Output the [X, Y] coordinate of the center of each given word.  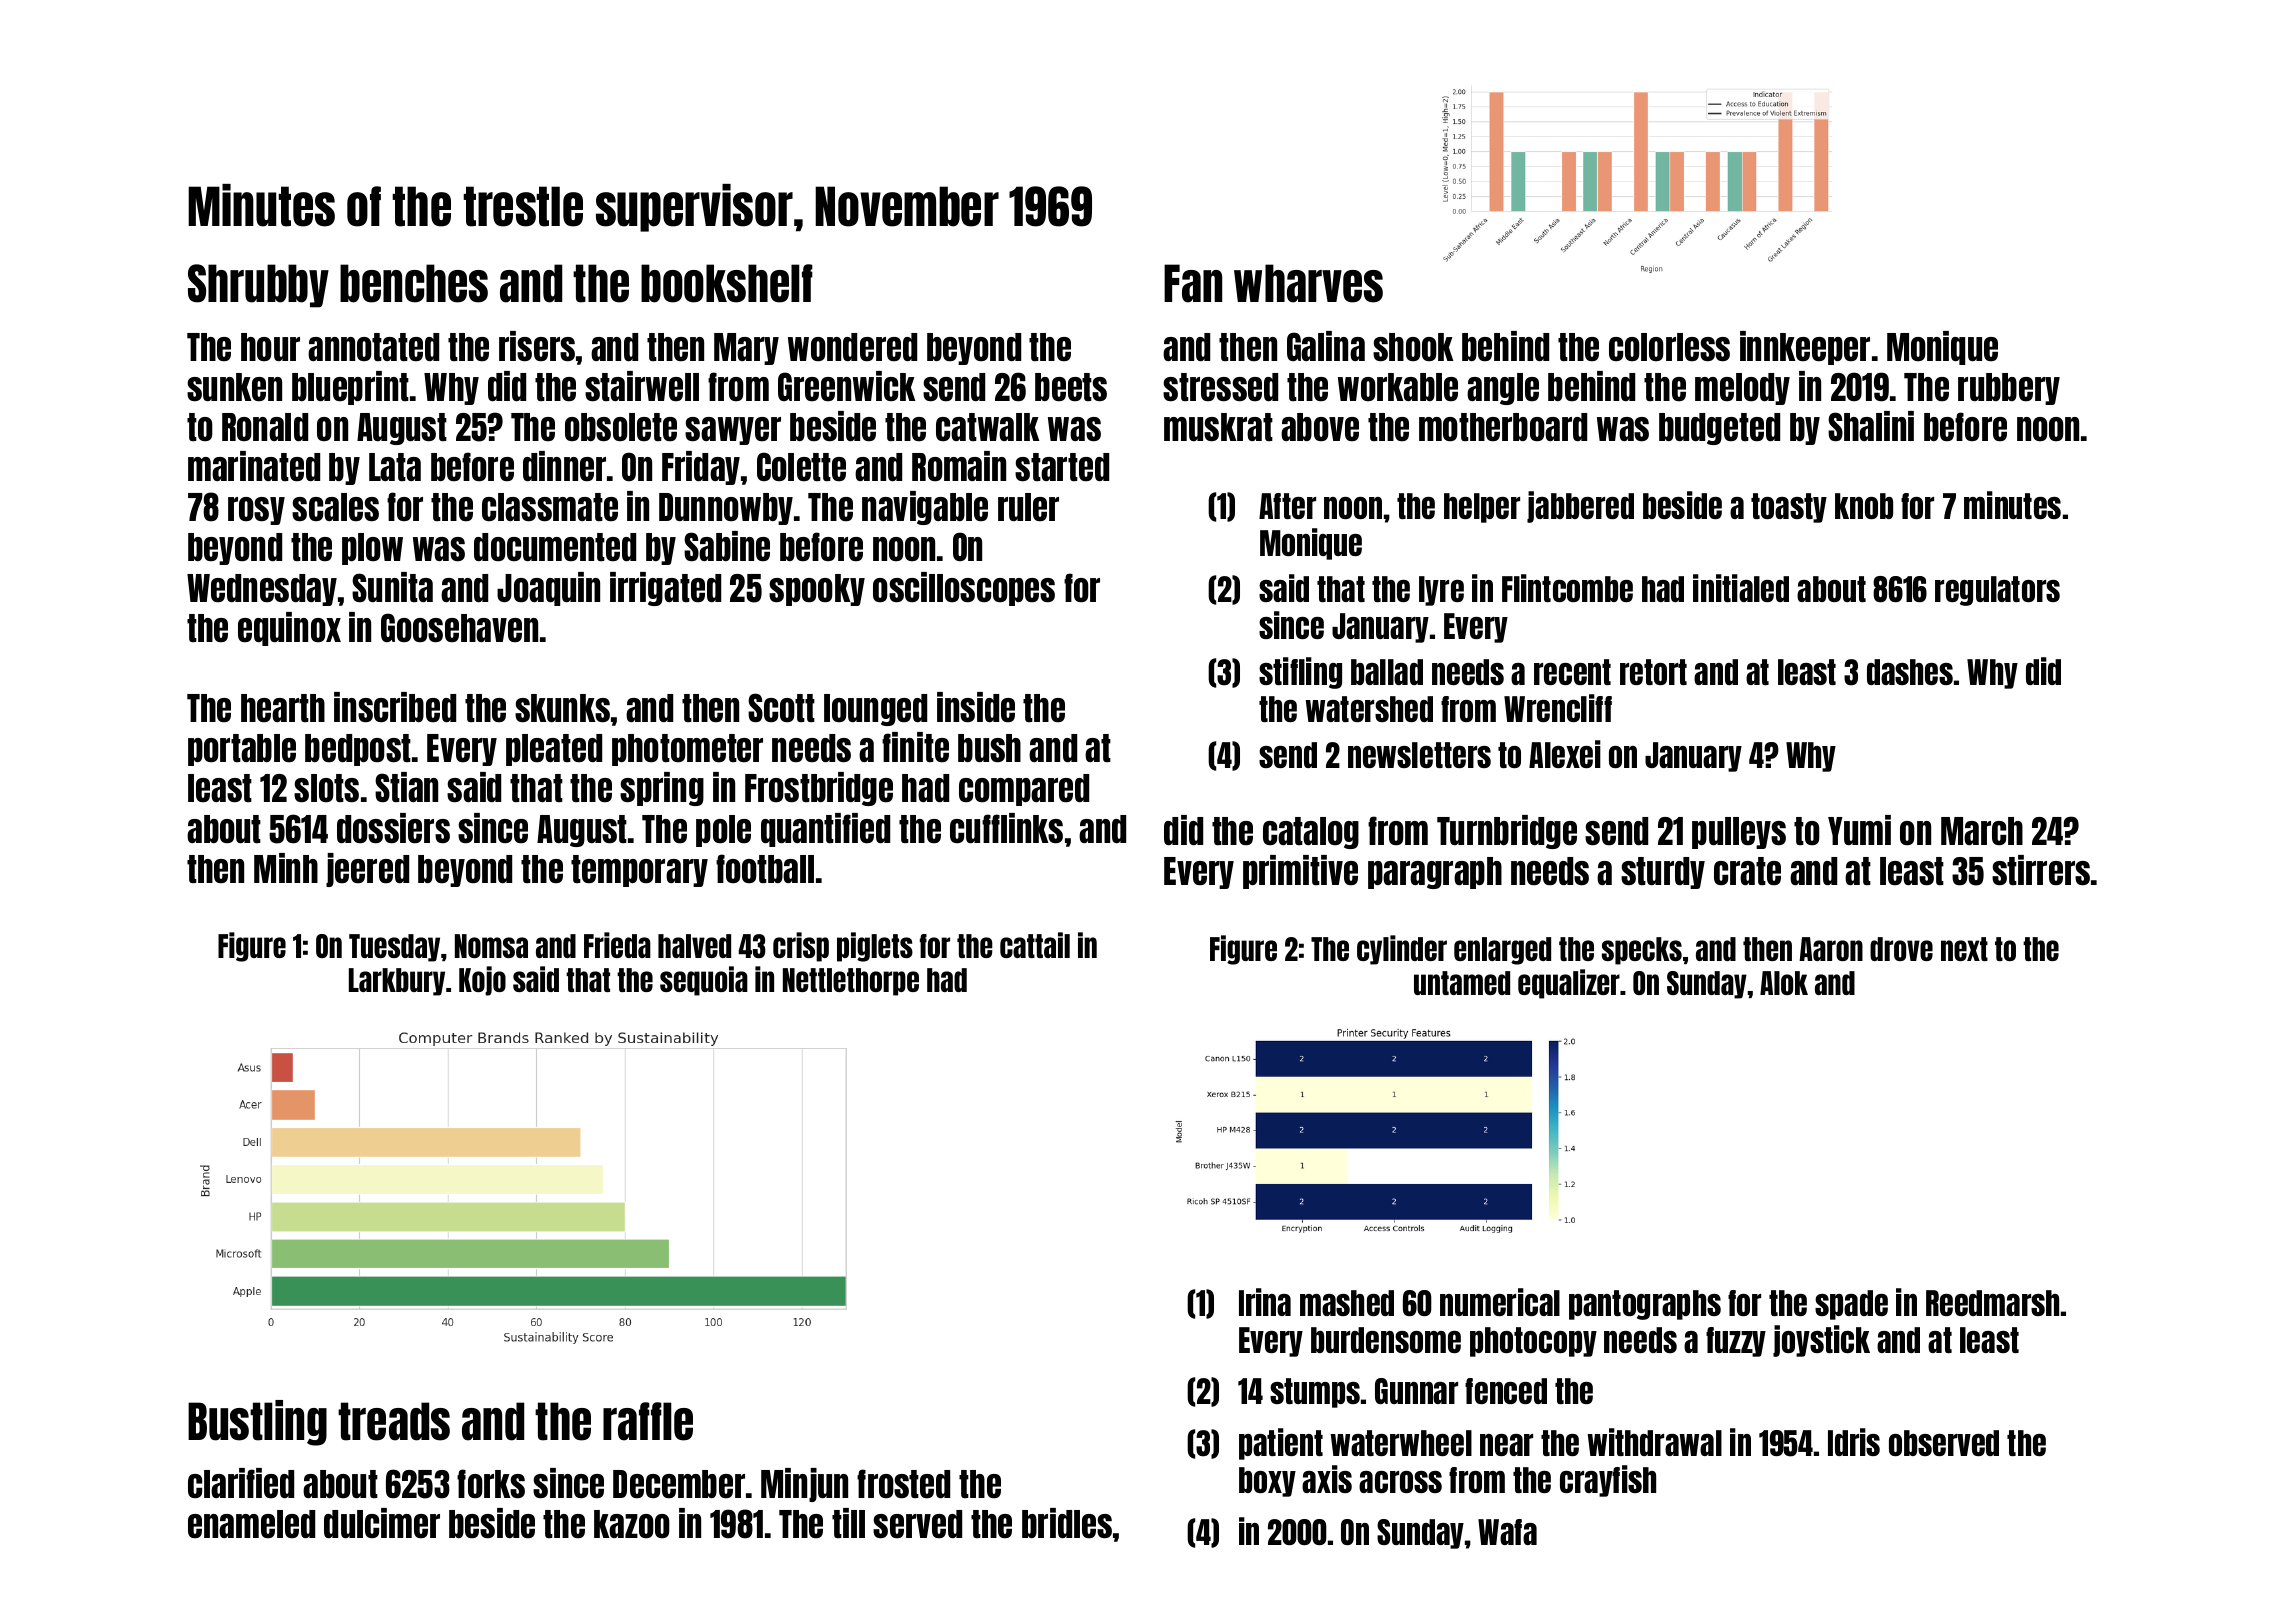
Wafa [1507, 1532]
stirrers [2041, 870]
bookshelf [727, 283]
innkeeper [1805, 348]
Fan [1193, 283]
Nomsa [491, 946]
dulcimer [382, 1523]
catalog [1311, 833]
